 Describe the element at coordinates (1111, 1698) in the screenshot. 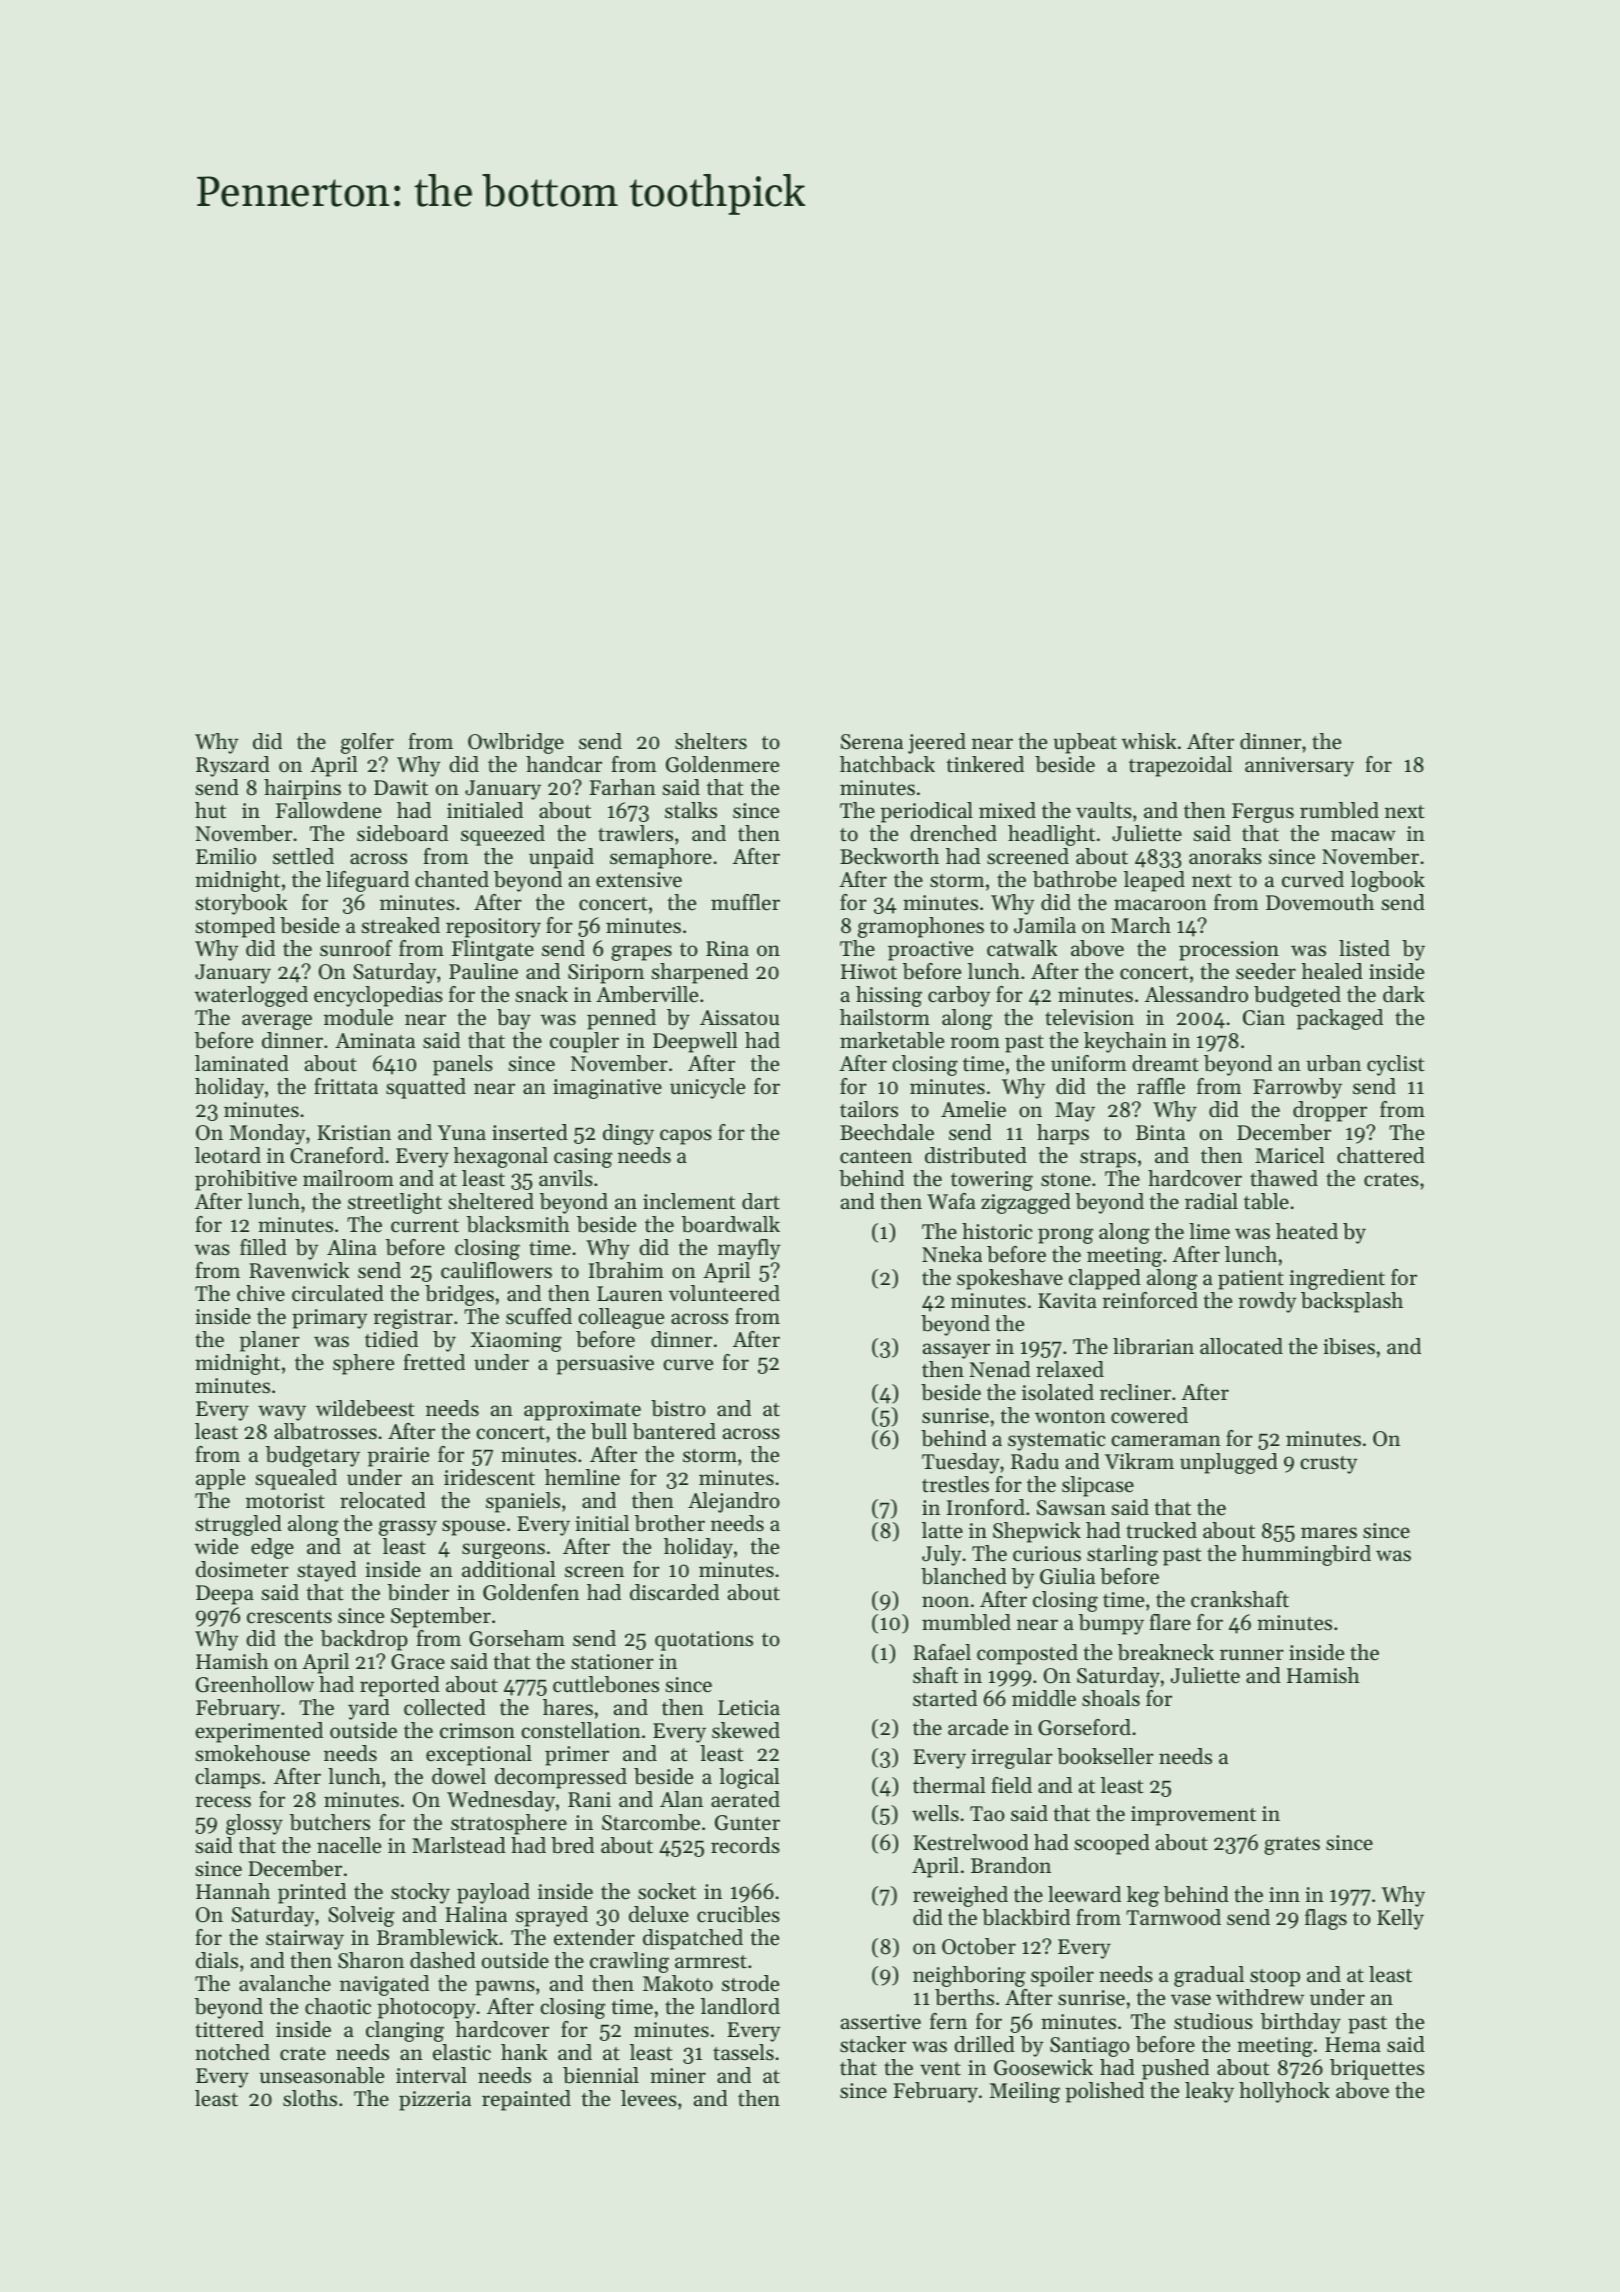

I see `shoals` at that location.
